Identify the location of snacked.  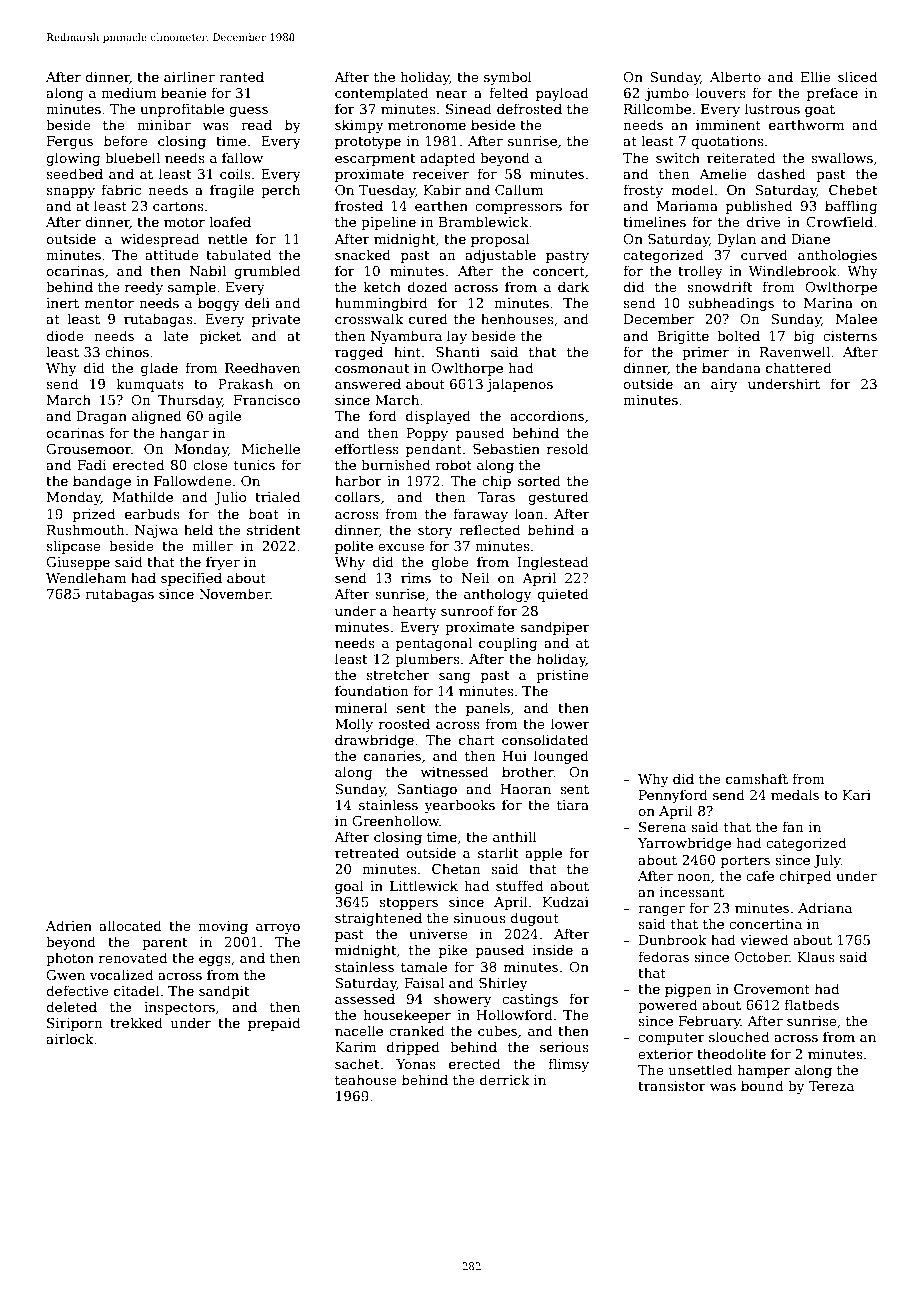
(363, 254).
